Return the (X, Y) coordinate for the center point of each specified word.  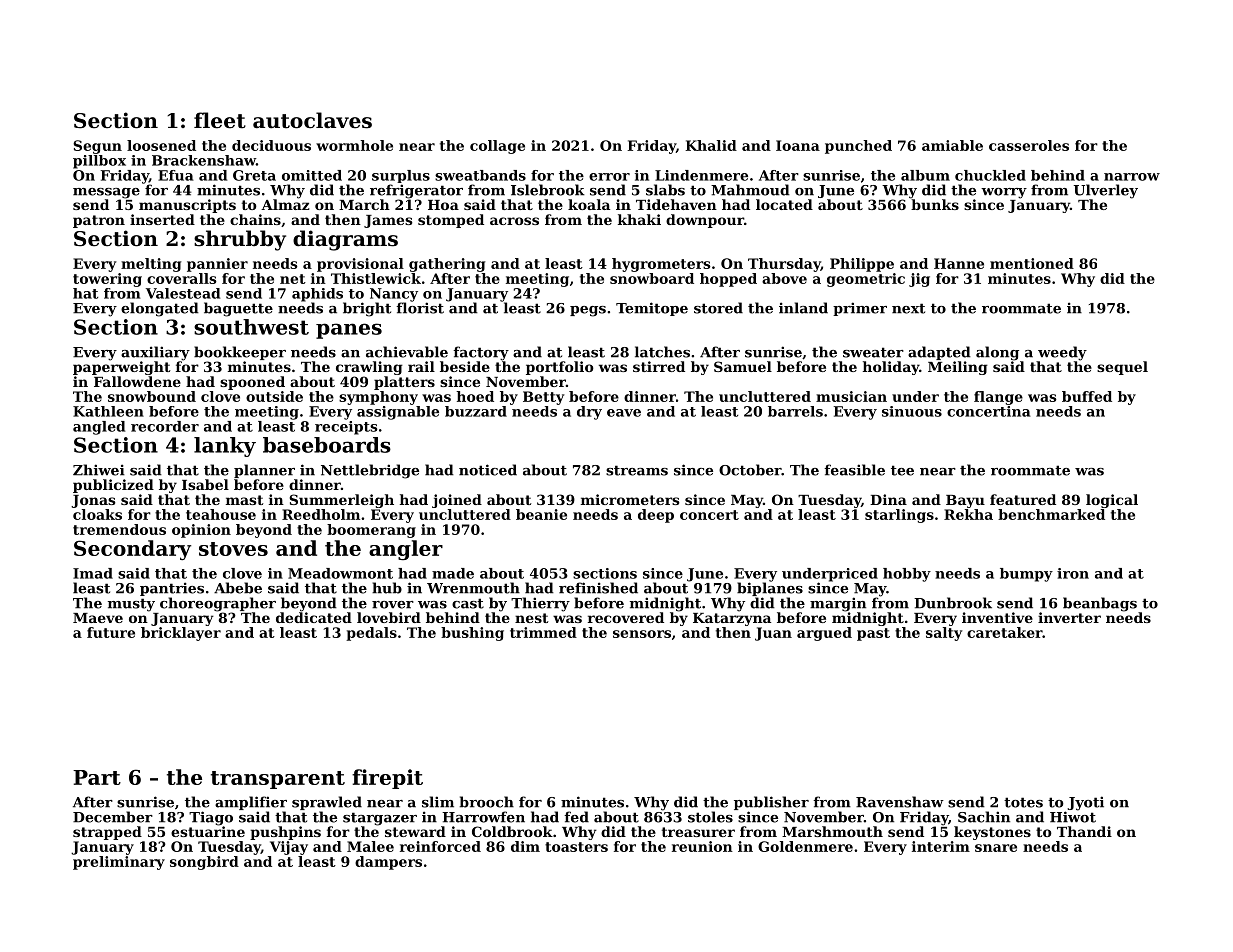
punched (858, 147)
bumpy (1026, 575)
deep (656, 516)
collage (497, 147)
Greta (254, 175)
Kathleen (108, 411)
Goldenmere (805, 846)
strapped (107, 833)
